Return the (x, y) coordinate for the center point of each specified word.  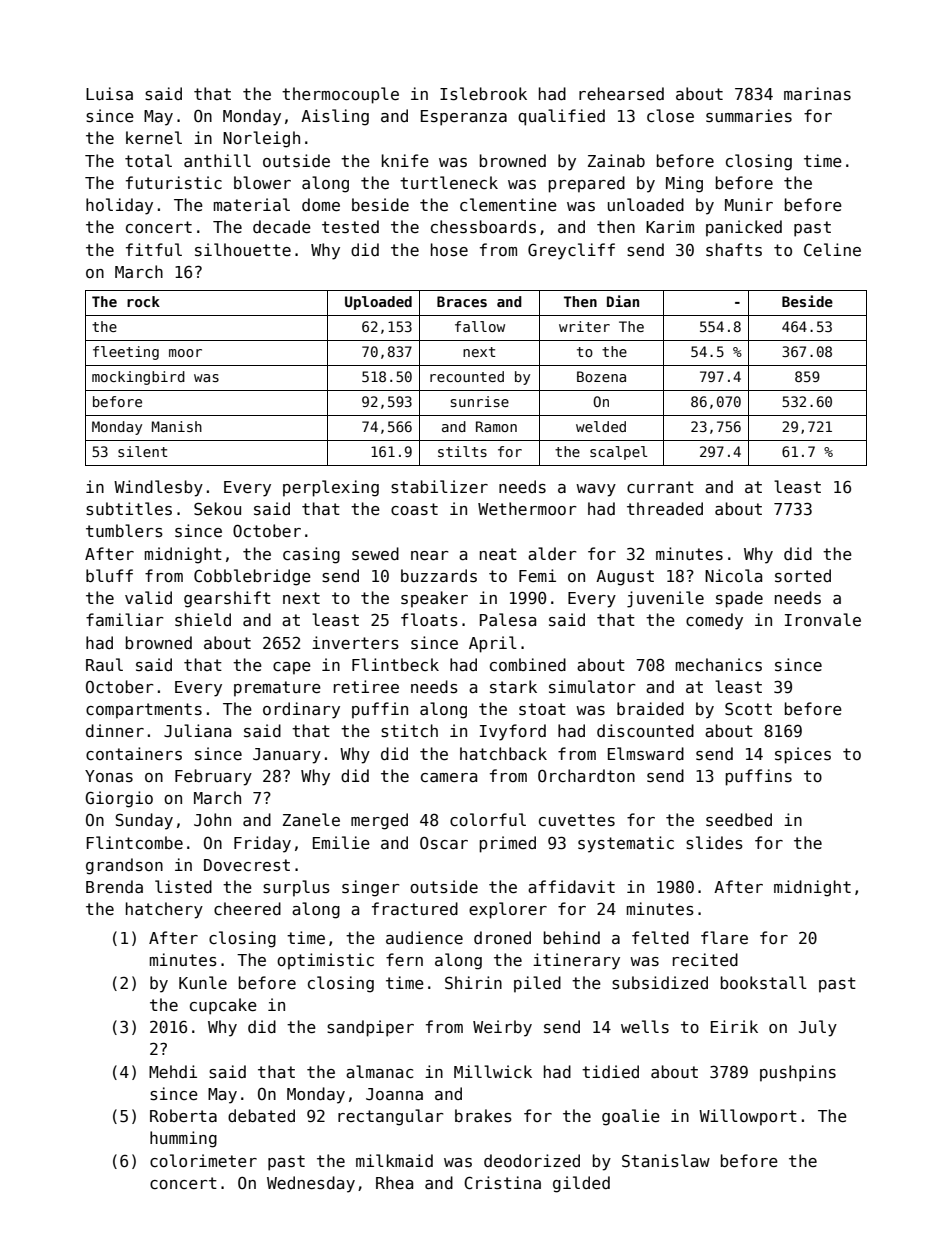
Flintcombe (135, 842)
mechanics (719, 665)
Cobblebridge (252, 577)
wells (645, 1026)
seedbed (739, 820)
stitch (409, 731)
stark (513, 686)
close (670, 116)
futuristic (174, 182)
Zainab (616, 160)
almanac (379, 1071)
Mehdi (173, 1071)
